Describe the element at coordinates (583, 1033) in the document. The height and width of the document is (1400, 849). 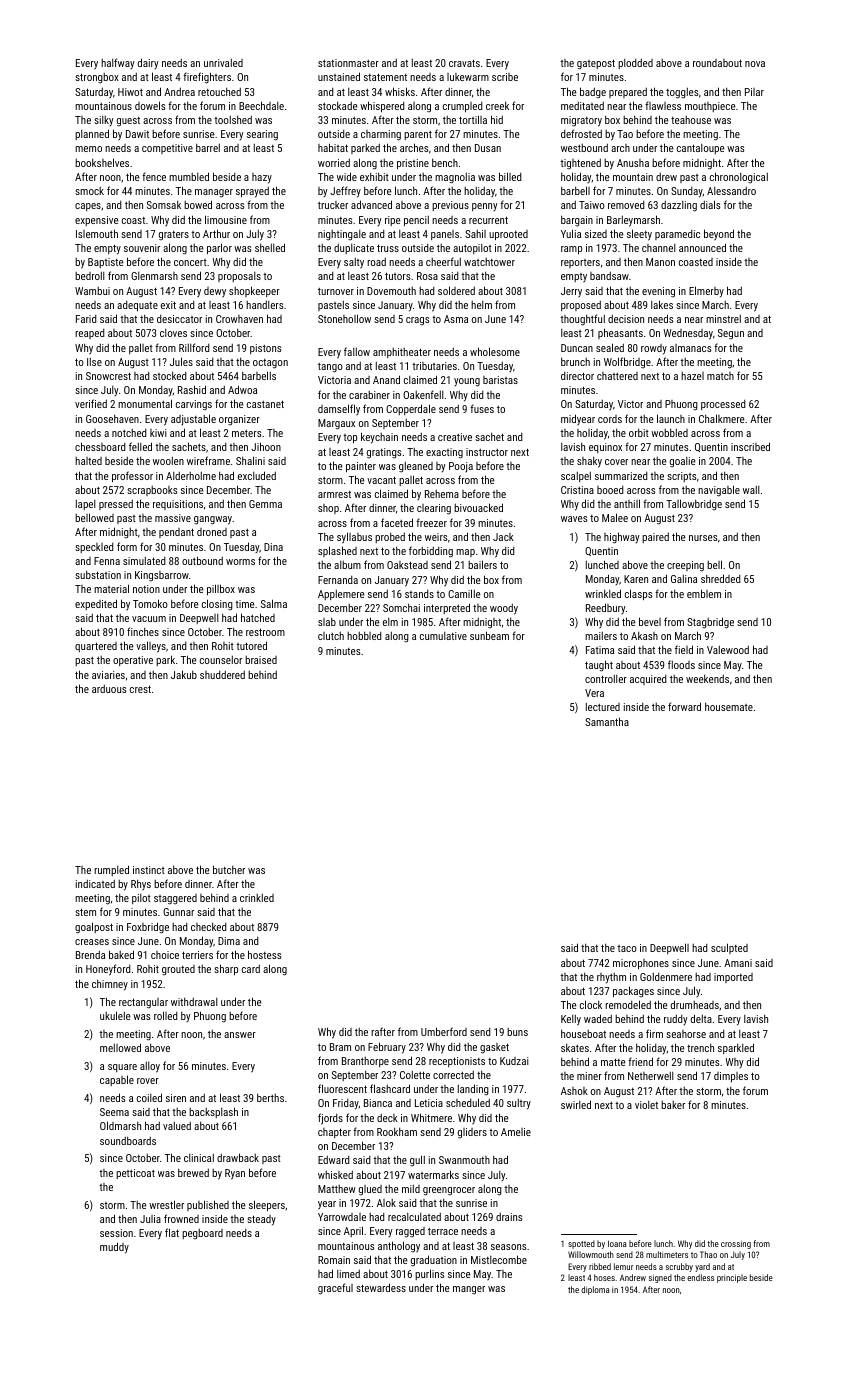
I see `houseboat` at that location.
